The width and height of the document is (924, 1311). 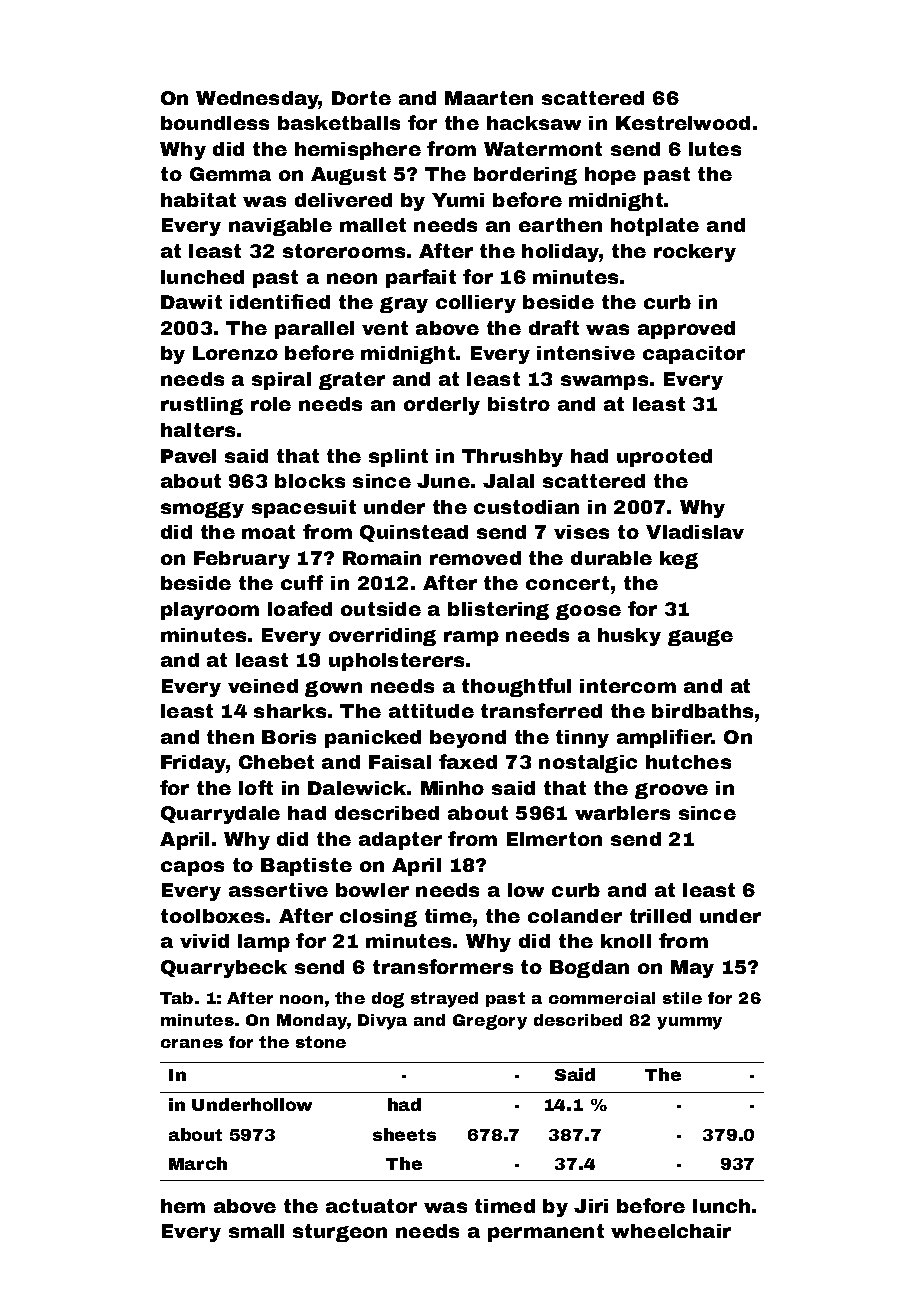 I want to click on March, so click(x=198, y=1163).
